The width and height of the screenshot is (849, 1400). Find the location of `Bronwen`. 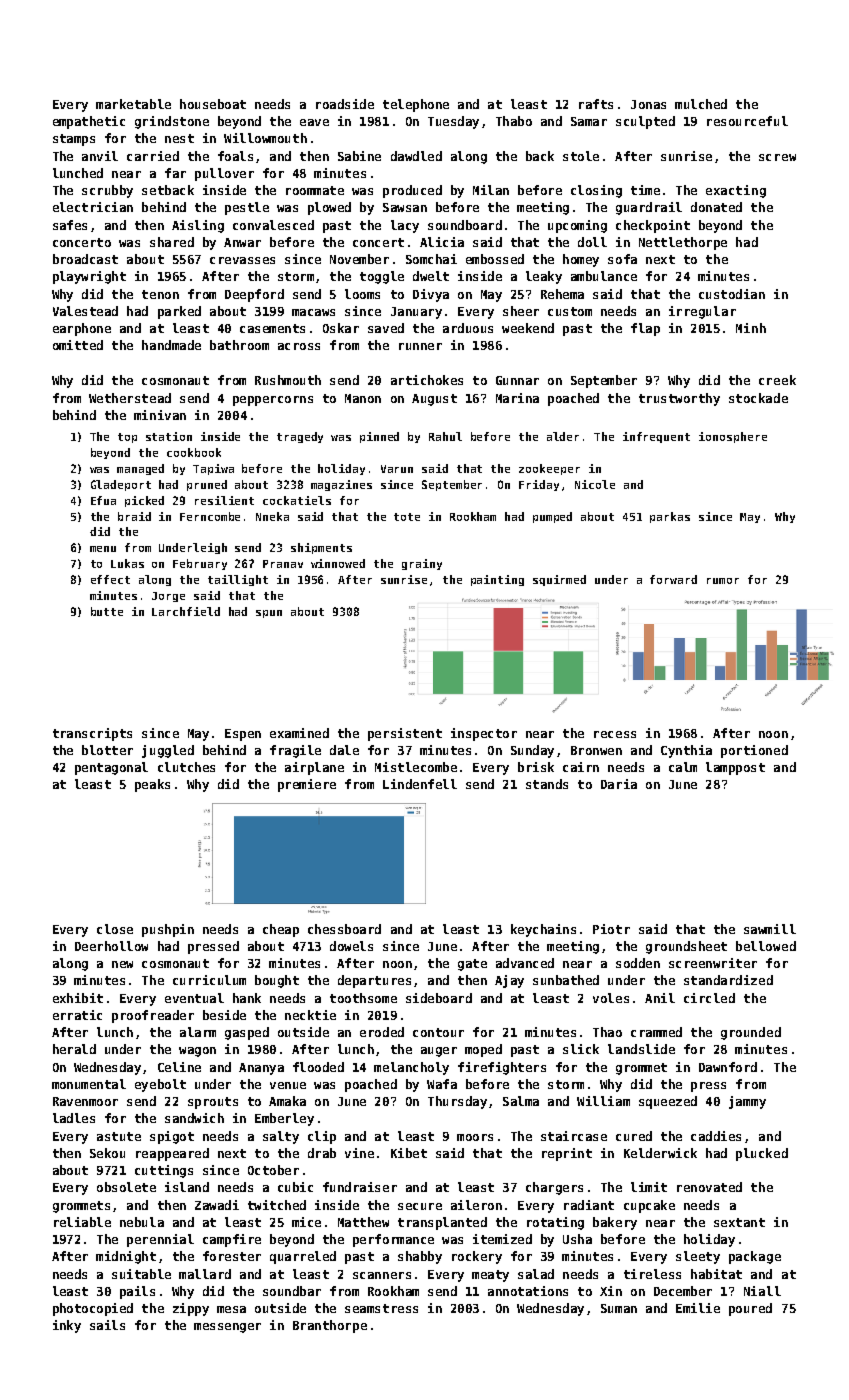

Bronwen is located at coordinates (596, 750).
